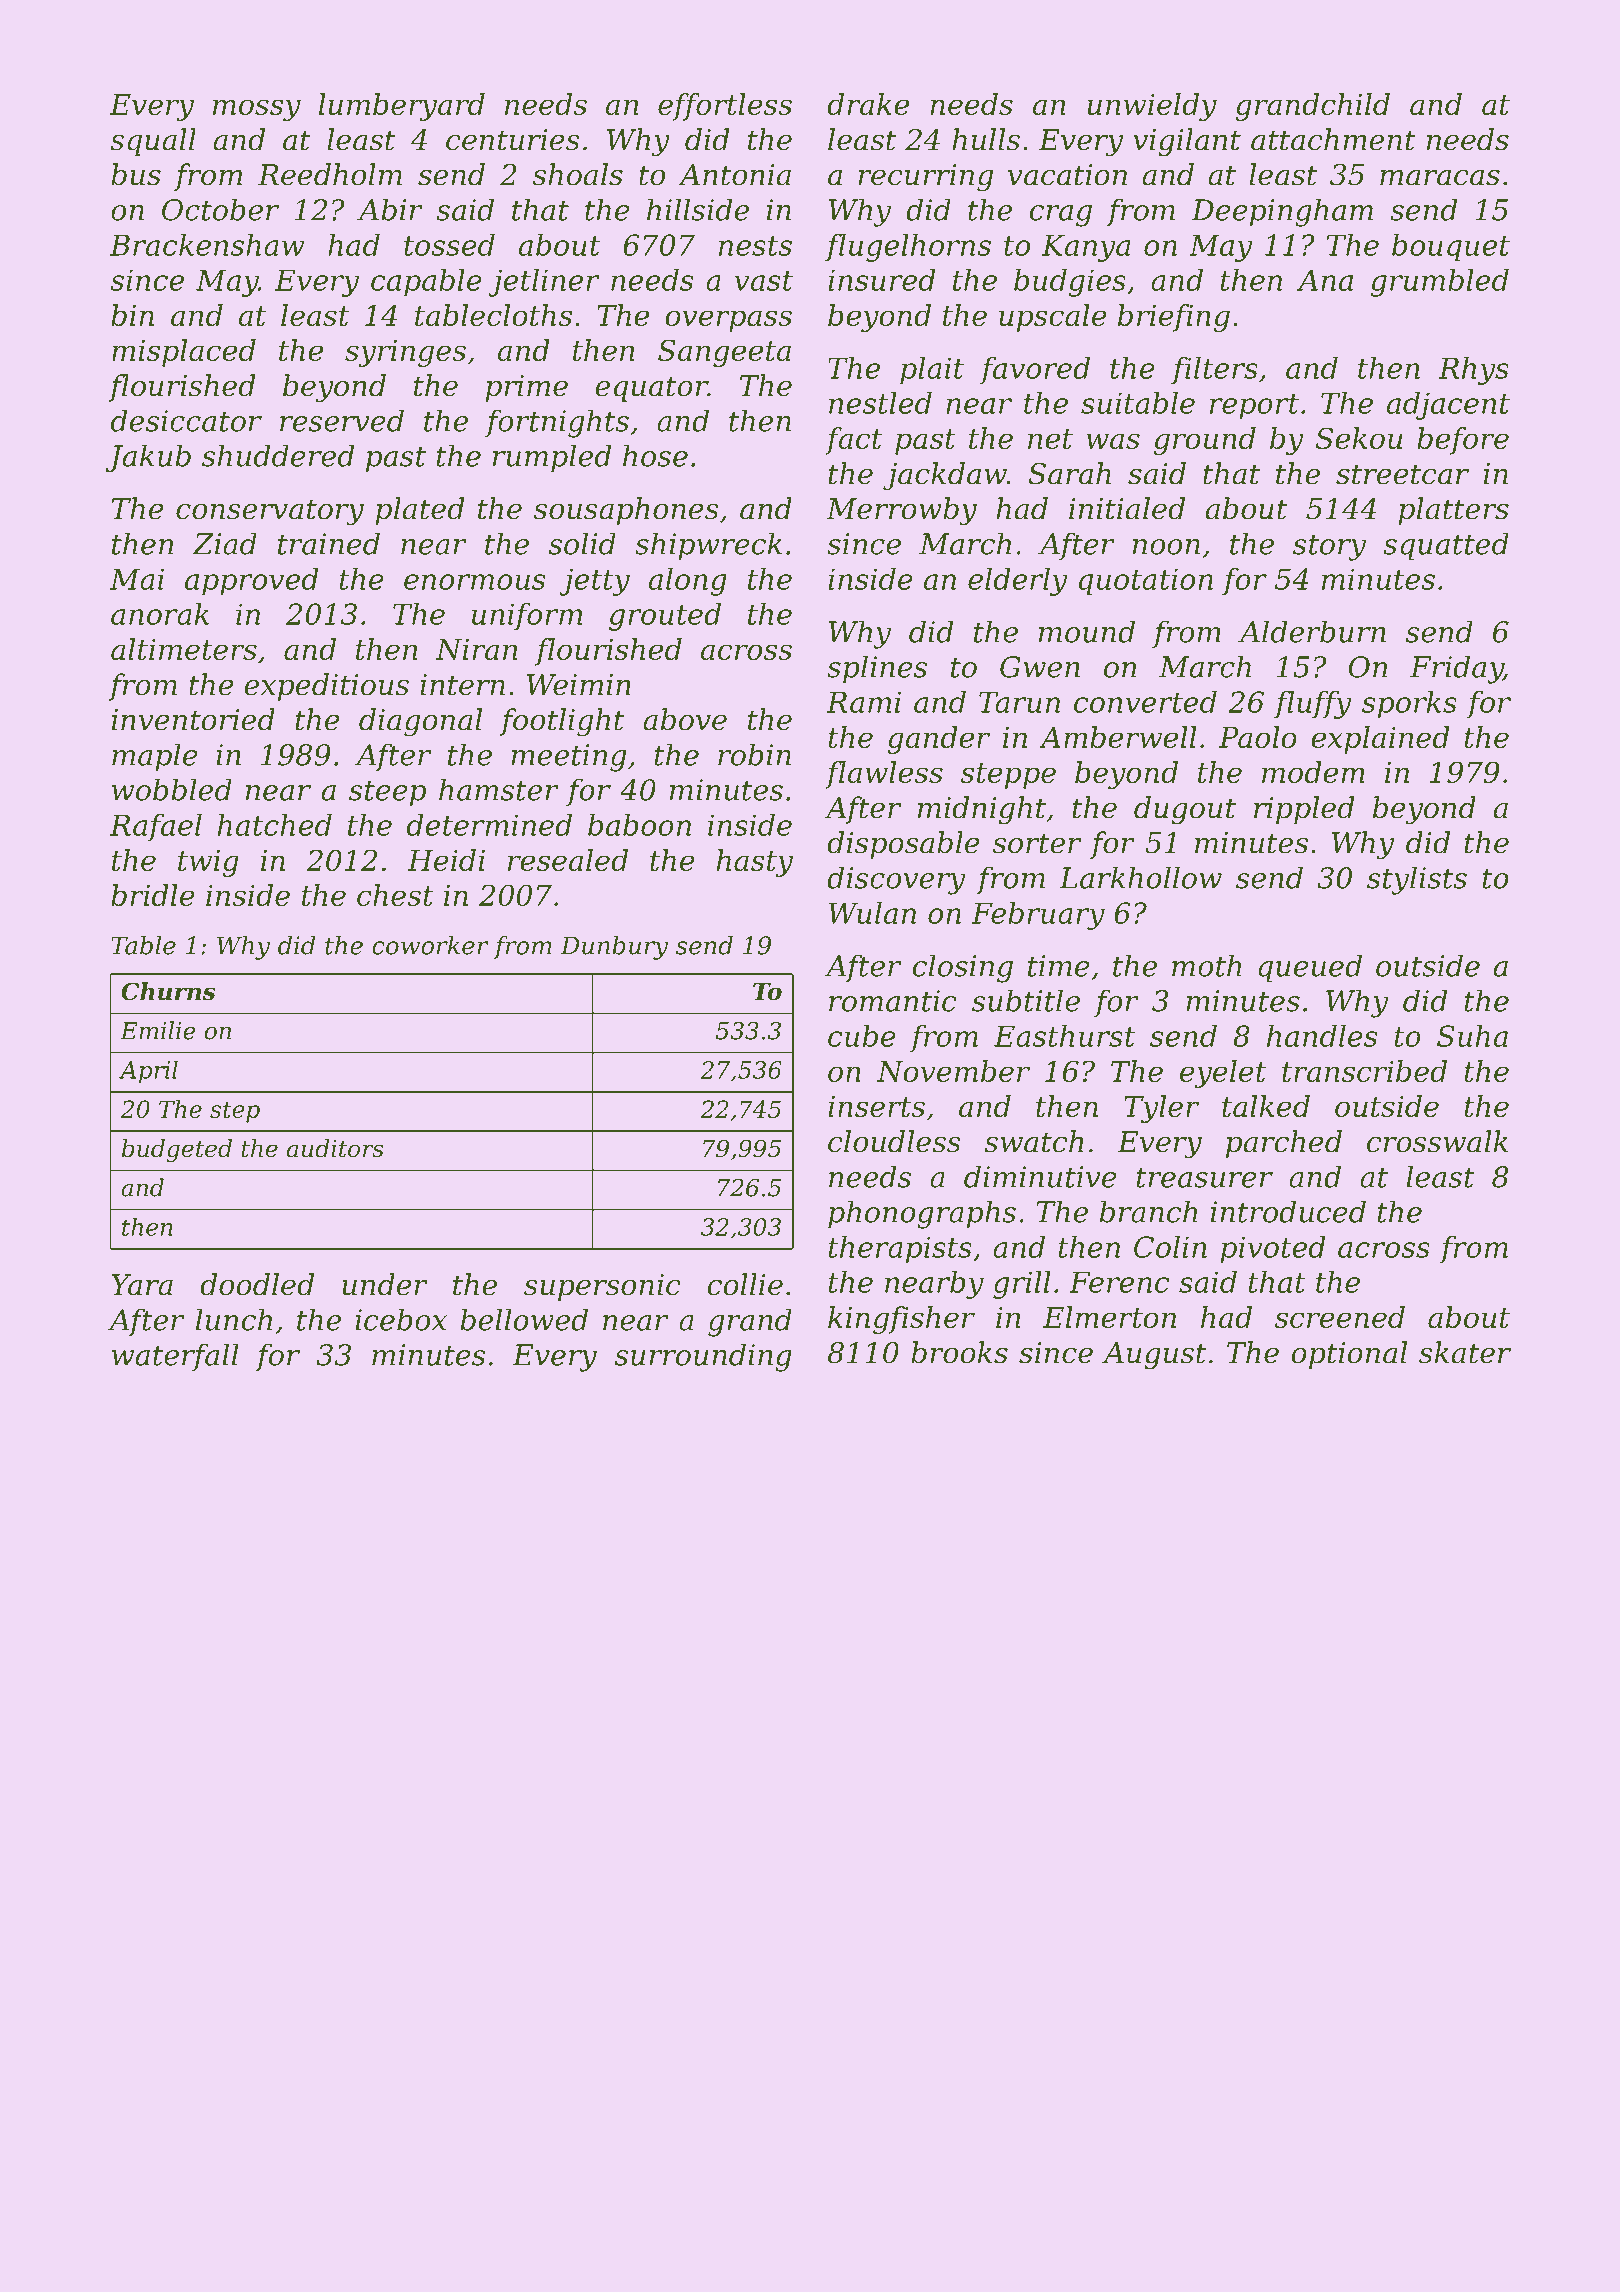  What do you see at coordinates (1446, 546) in the screenshot?
I see `squatted` at bounding box center [1446, 546].
